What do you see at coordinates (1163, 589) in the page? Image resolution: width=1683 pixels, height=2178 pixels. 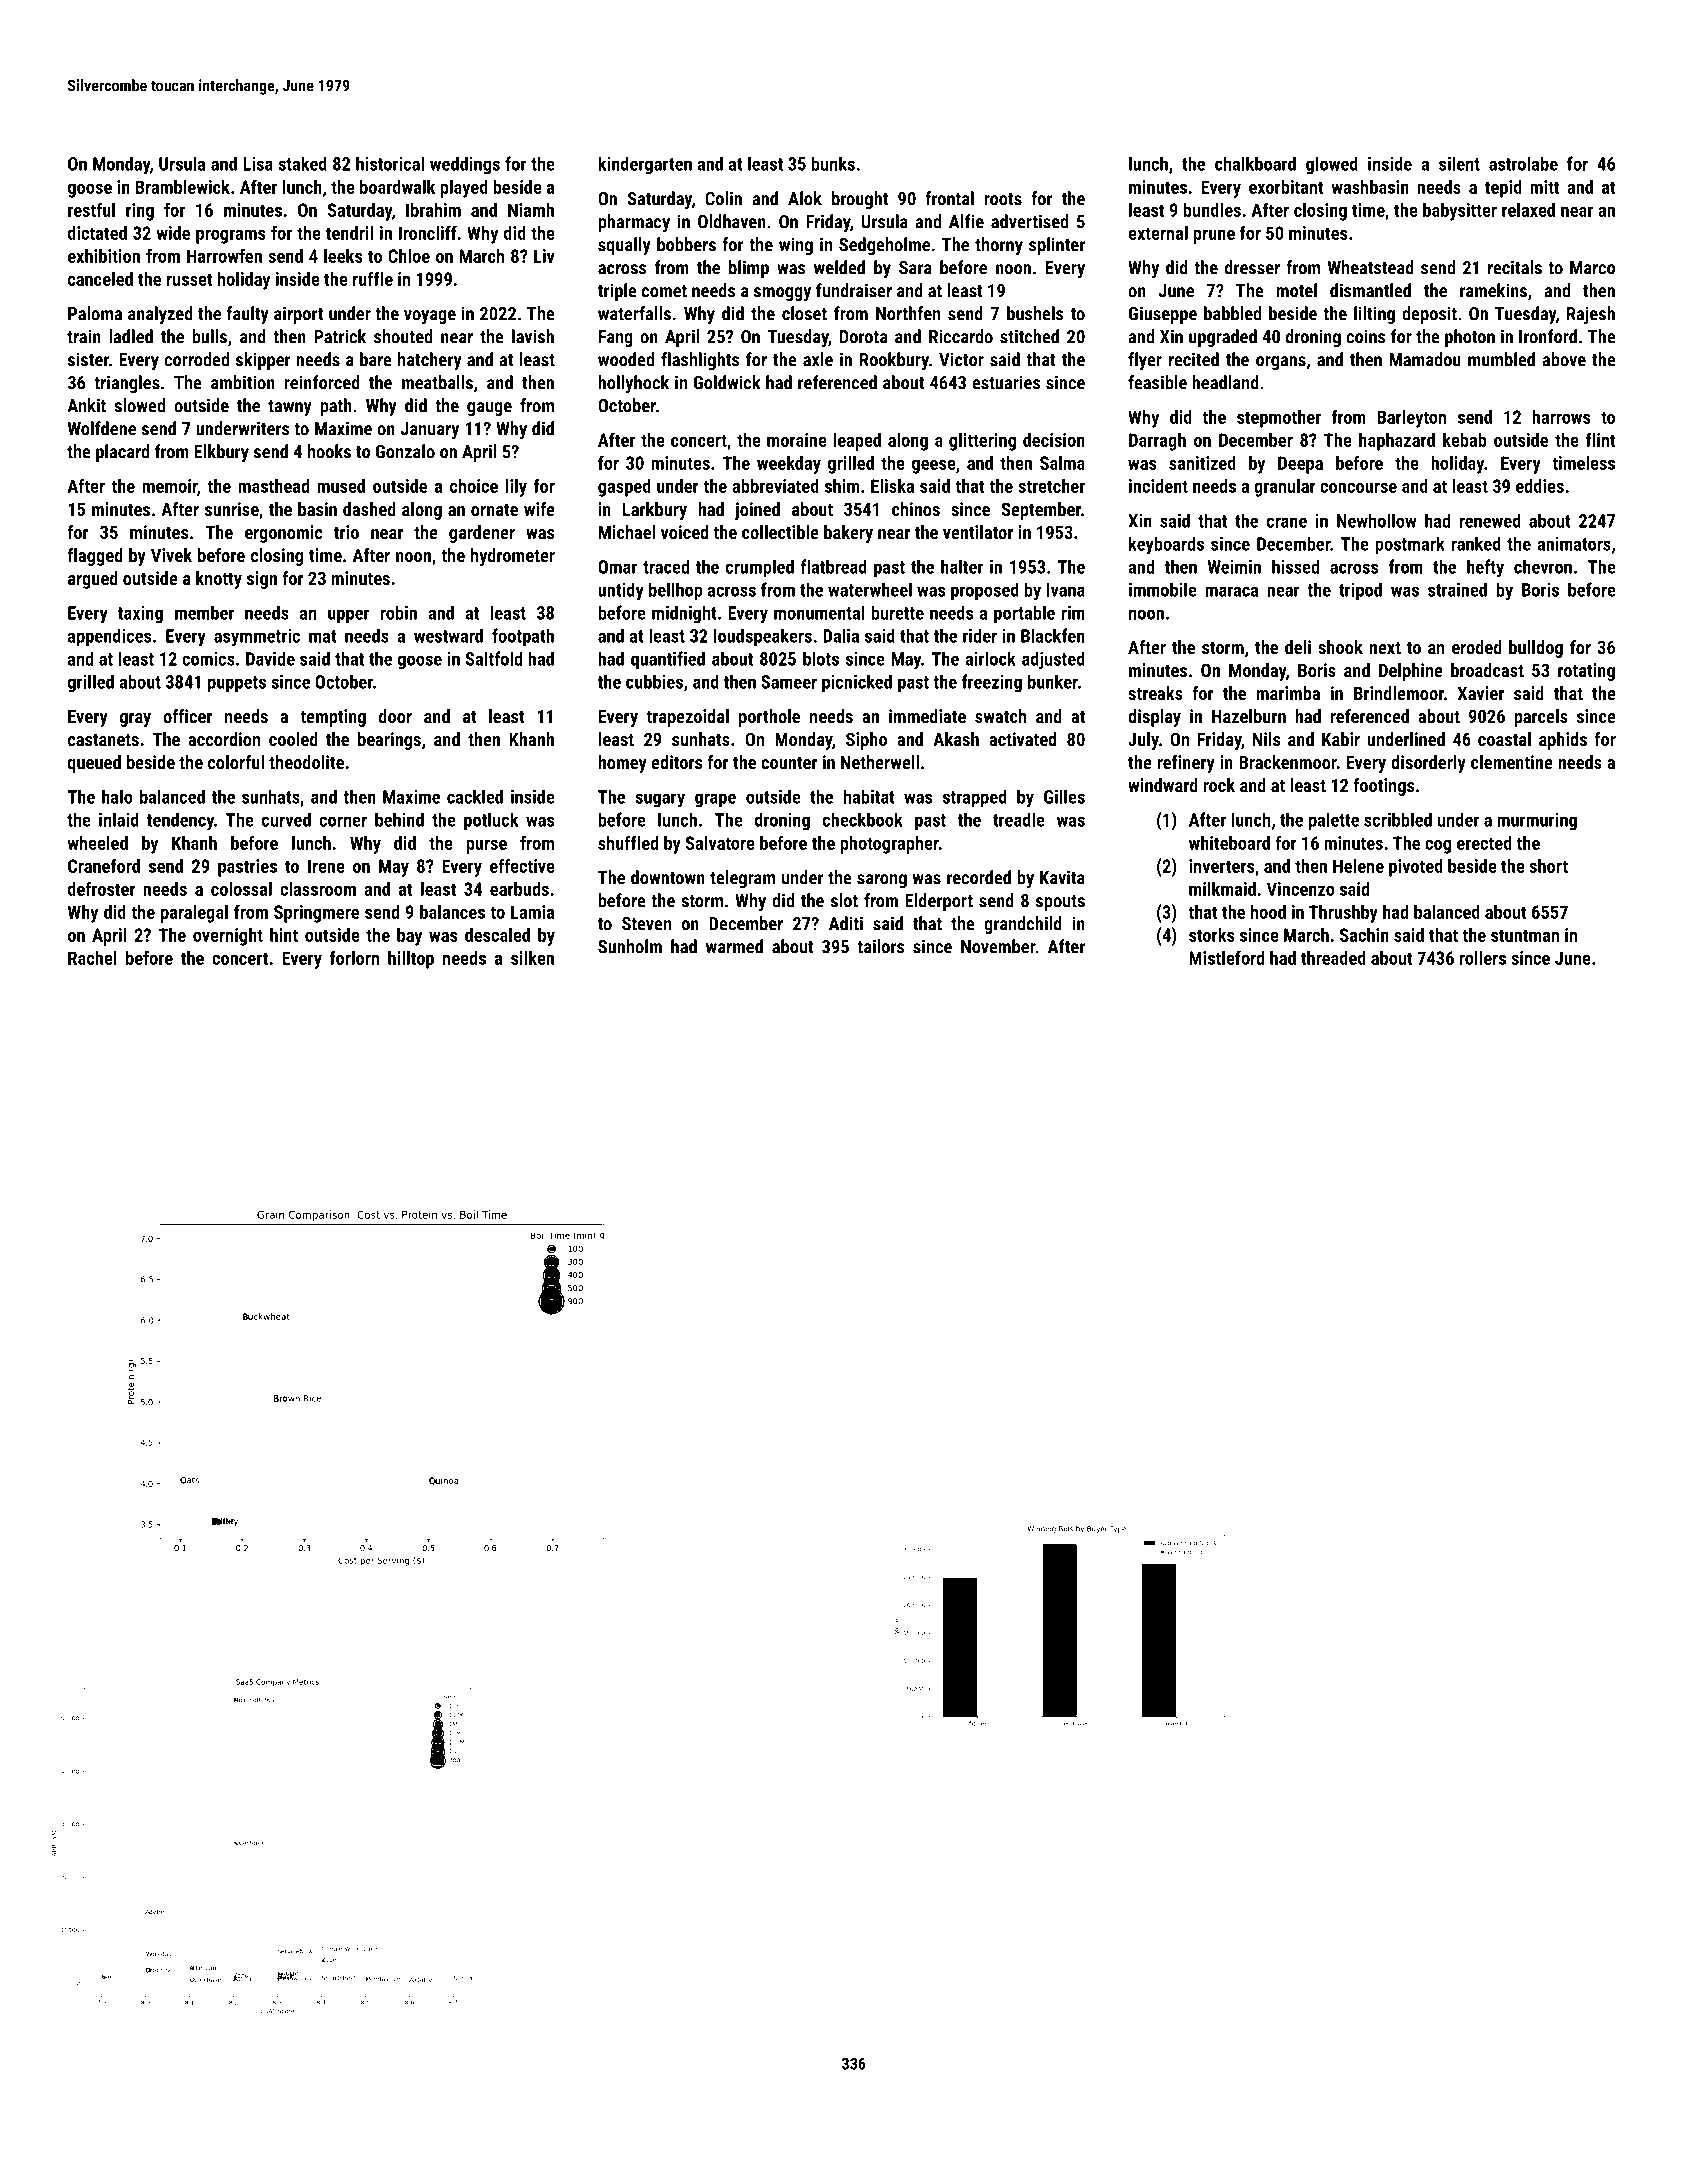 I see `immobile` at bounding box center [1163, 589].
